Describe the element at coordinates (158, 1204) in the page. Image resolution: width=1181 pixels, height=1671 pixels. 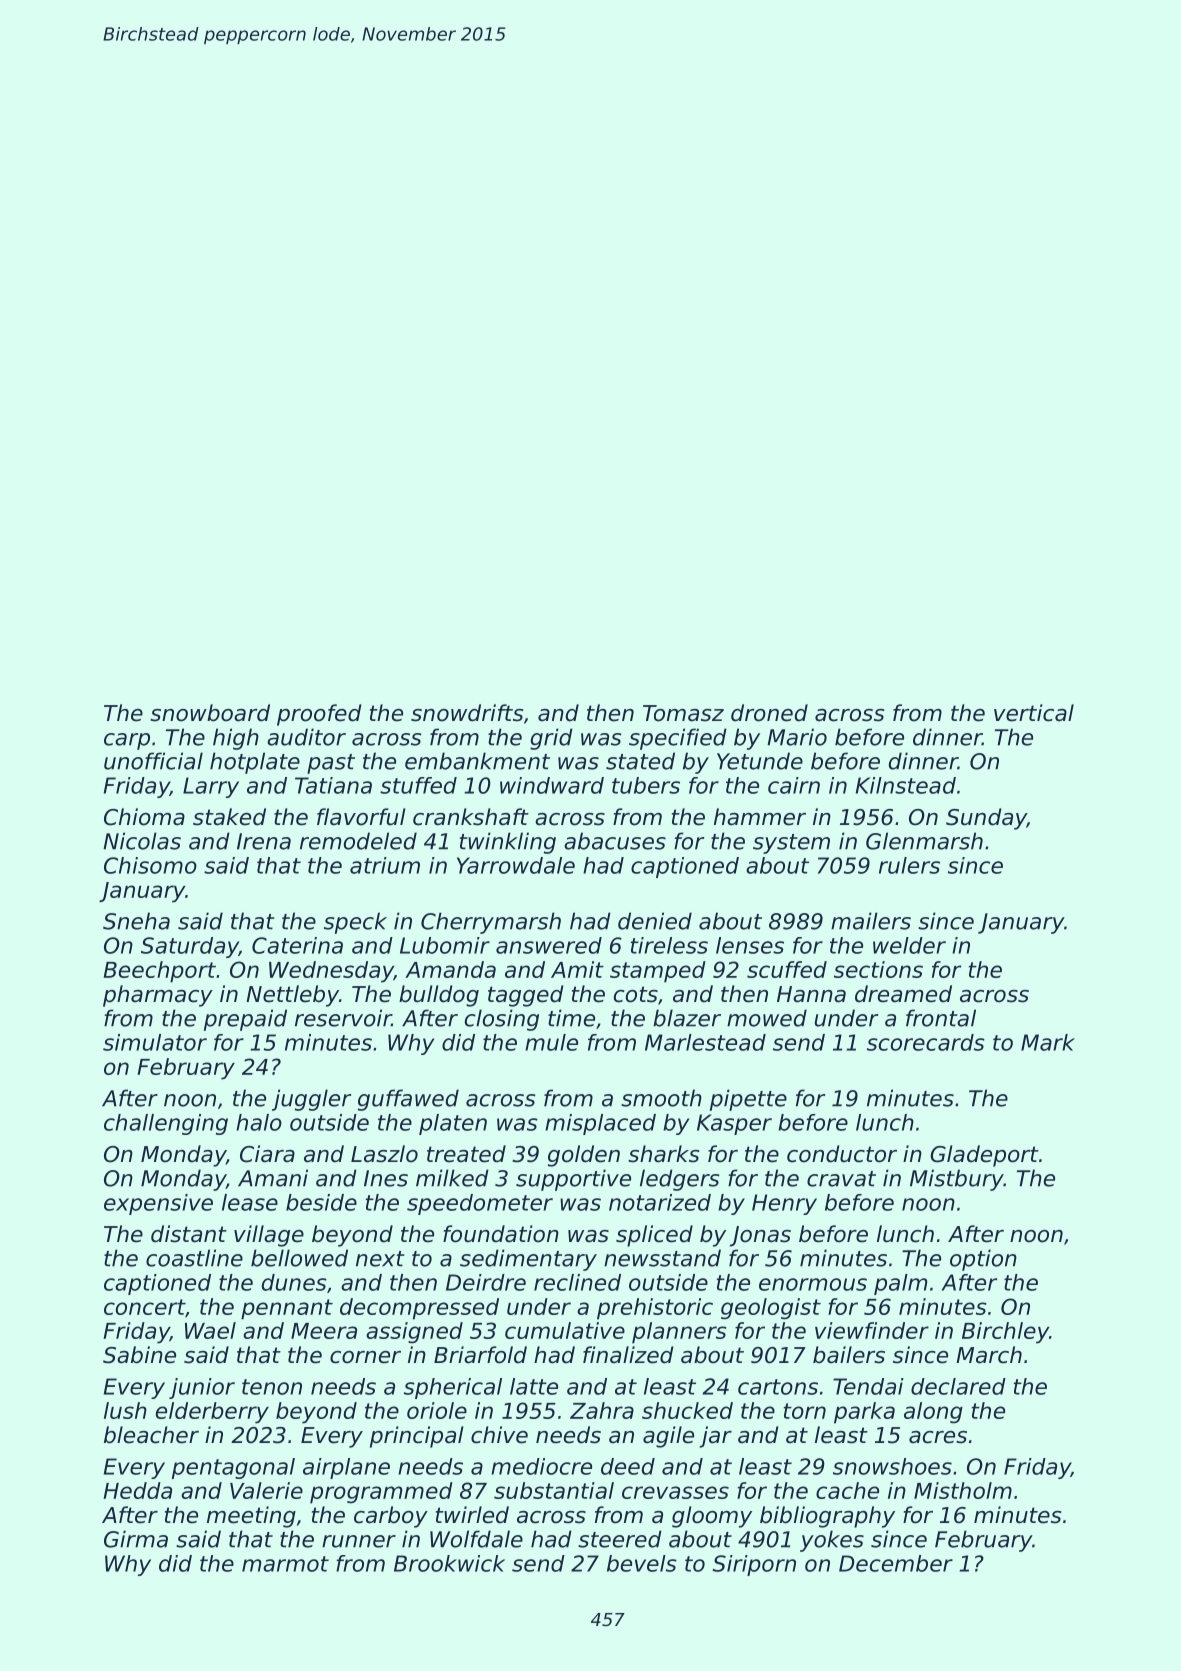
I see `expensive` at that location.
